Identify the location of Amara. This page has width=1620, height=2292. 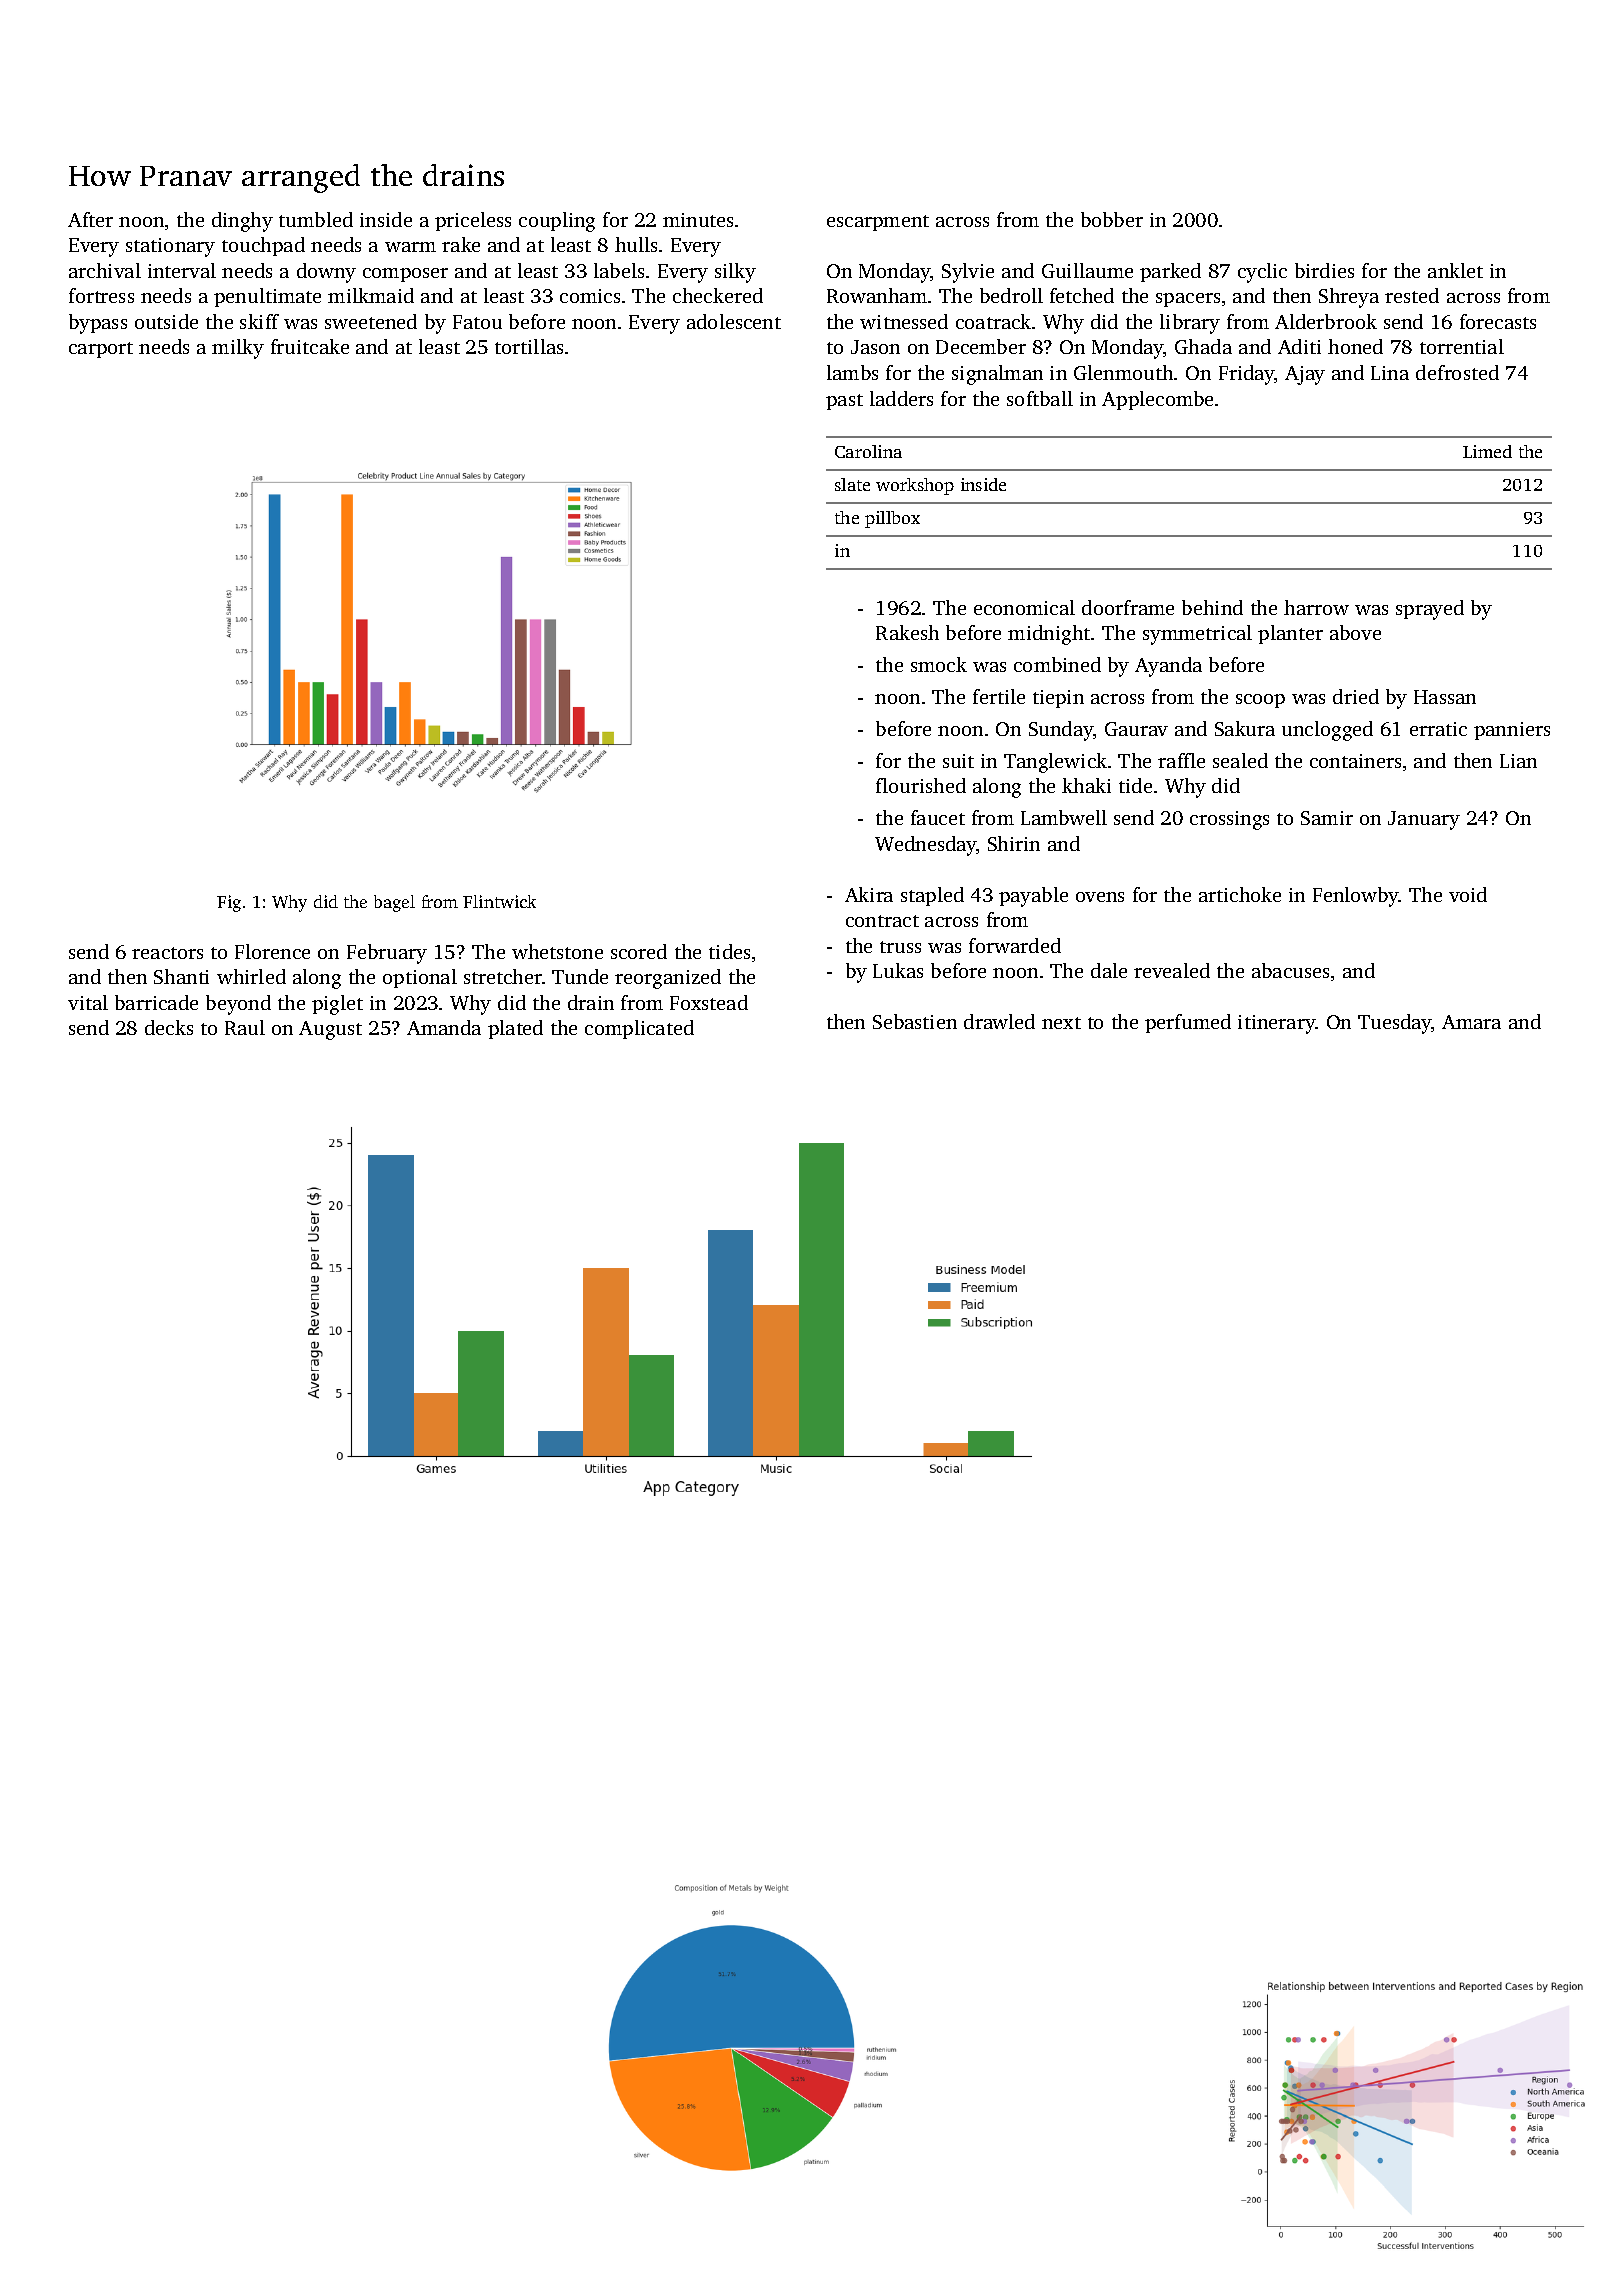
(1471, 1022).
